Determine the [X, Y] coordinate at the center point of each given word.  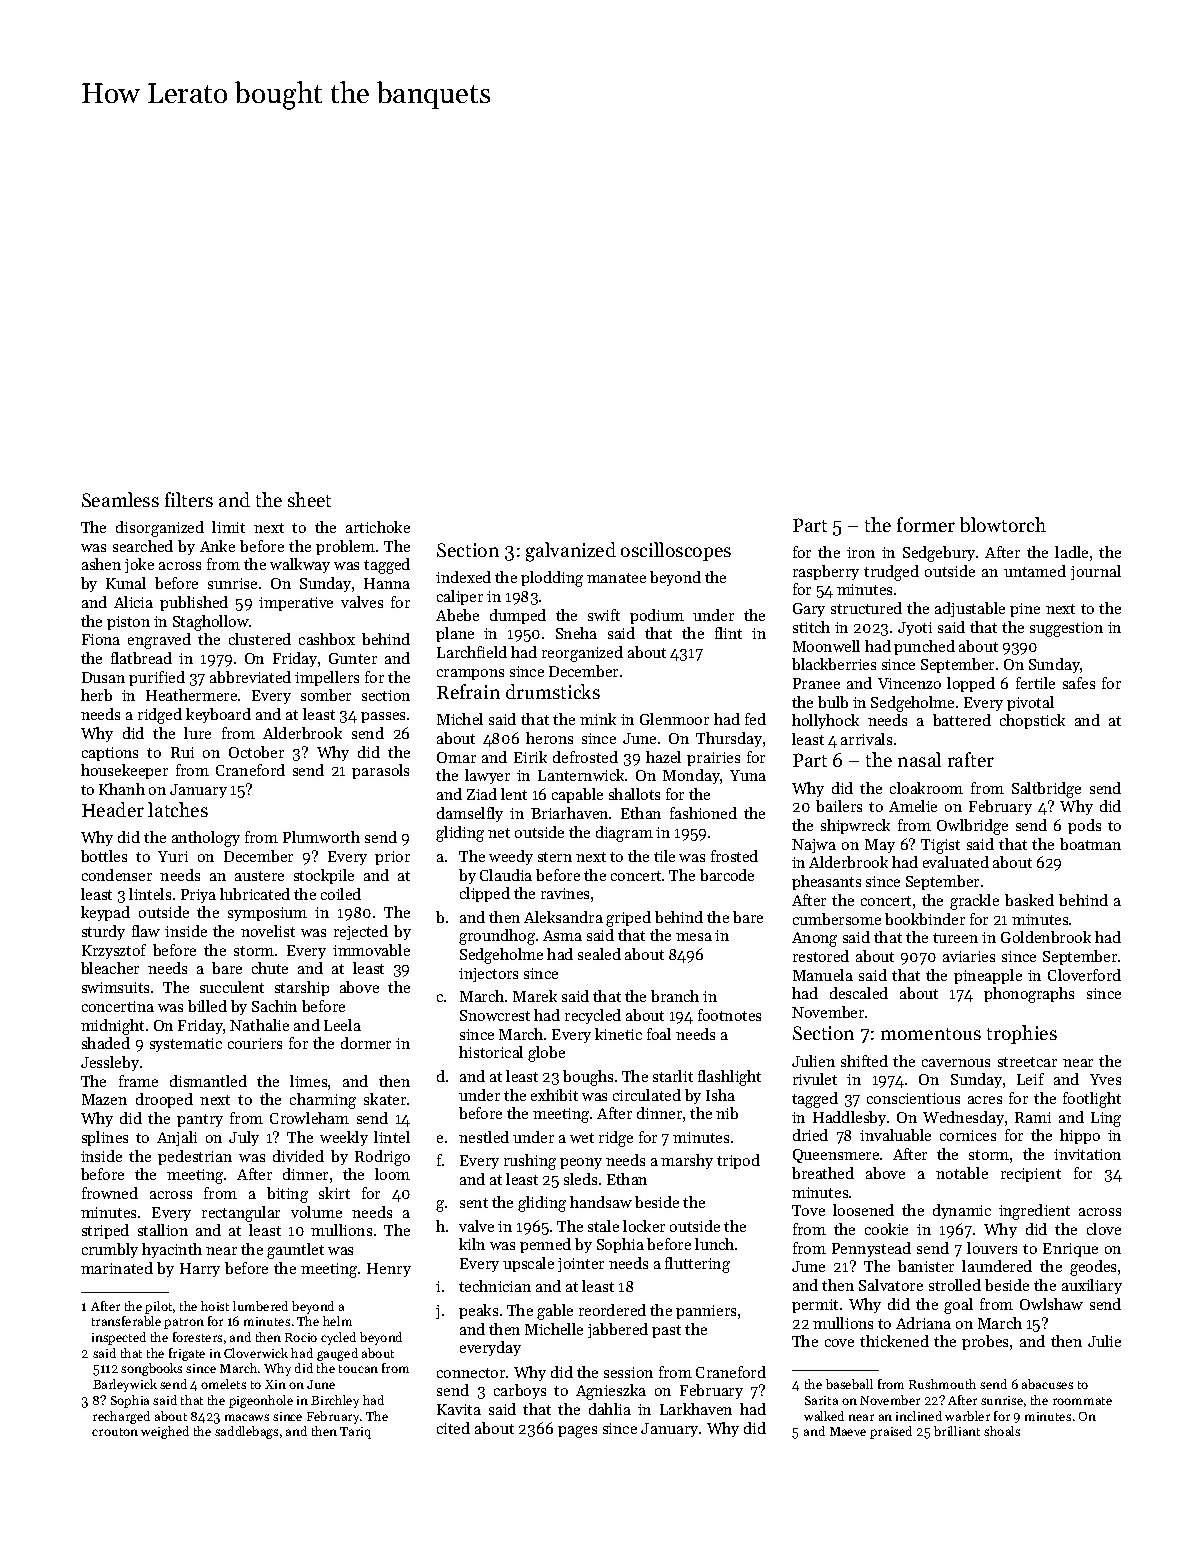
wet [582, 1138]
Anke [217, 546]
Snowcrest [495, 1015]
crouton [115, 1432]
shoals [1002, 1431]
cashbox [327, 639]
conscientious [913, 1098]
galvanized [571, 552]
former [926, 524]
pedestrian [195, 1157]
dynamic [962, 1211]
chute [270, 968]
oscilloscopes [676, 551]
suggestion [1066, 629]
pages [577, 1432]
